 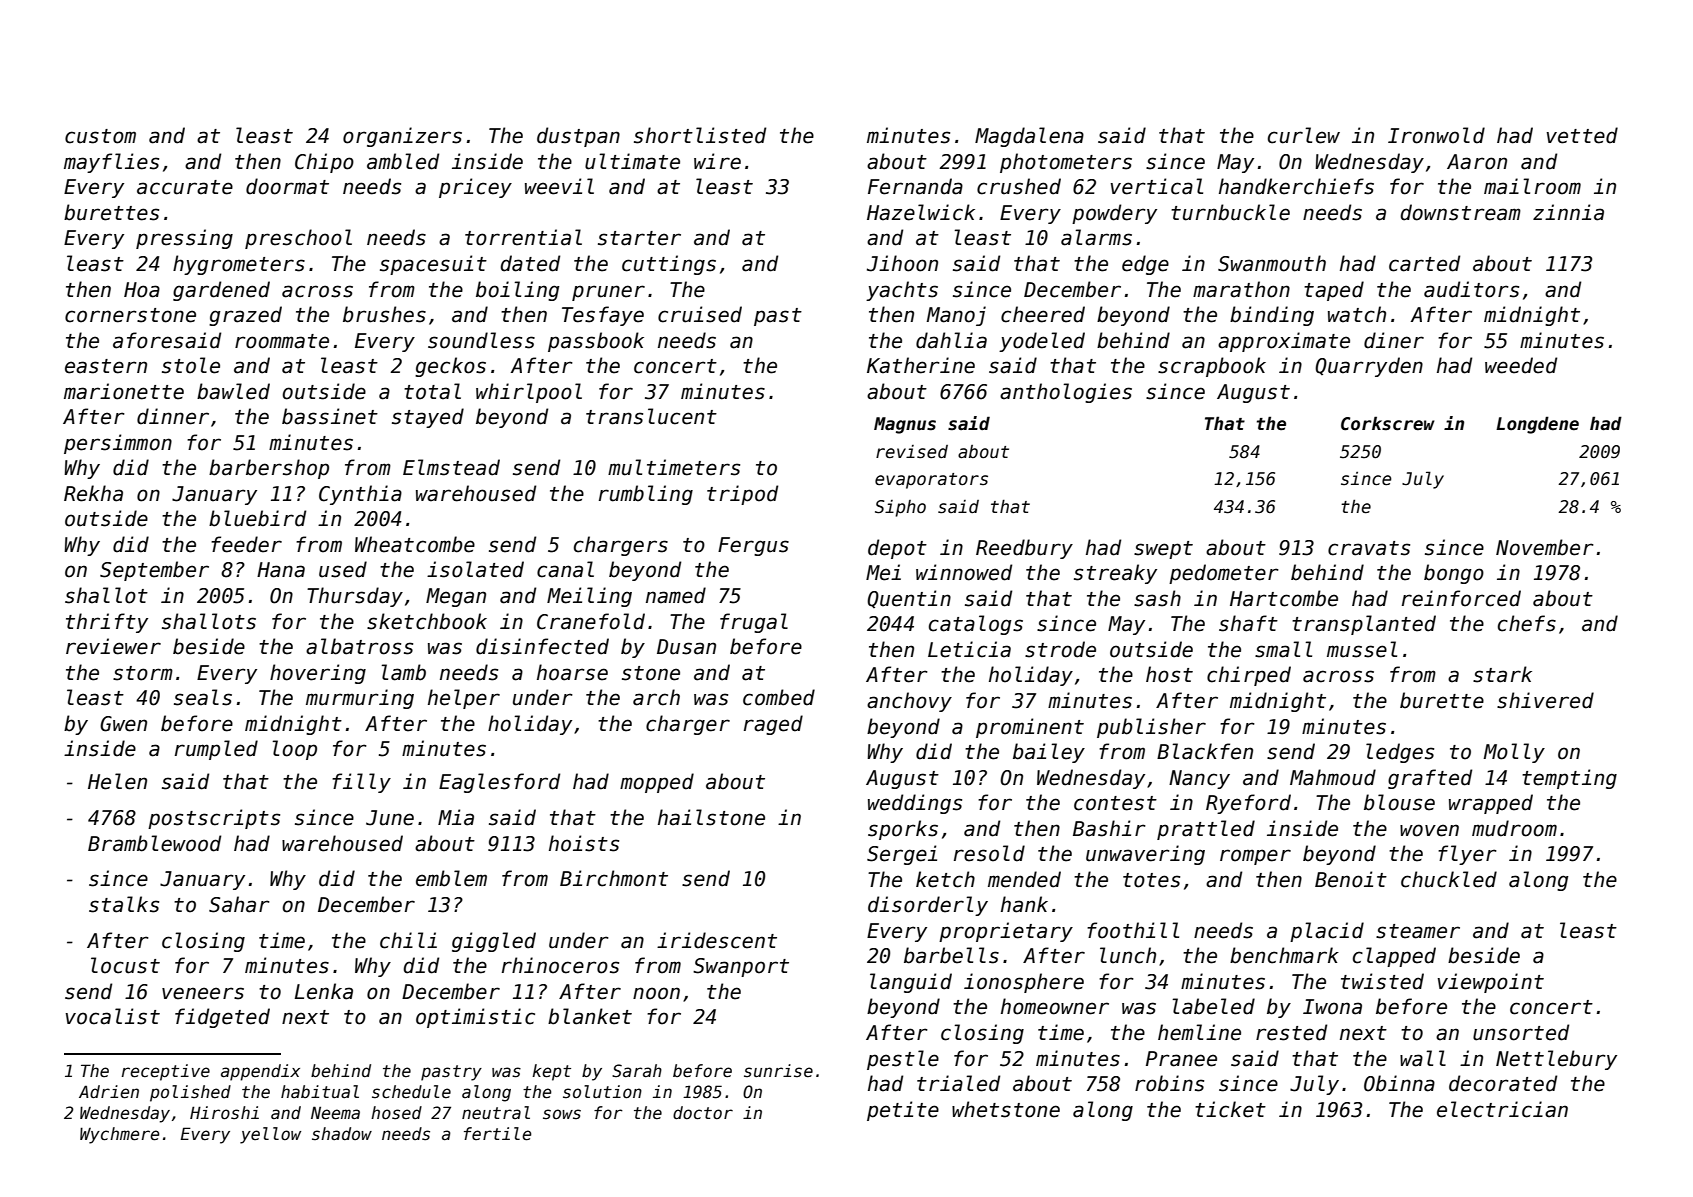 I want to click on brushes, so click(x=384, y=314).
